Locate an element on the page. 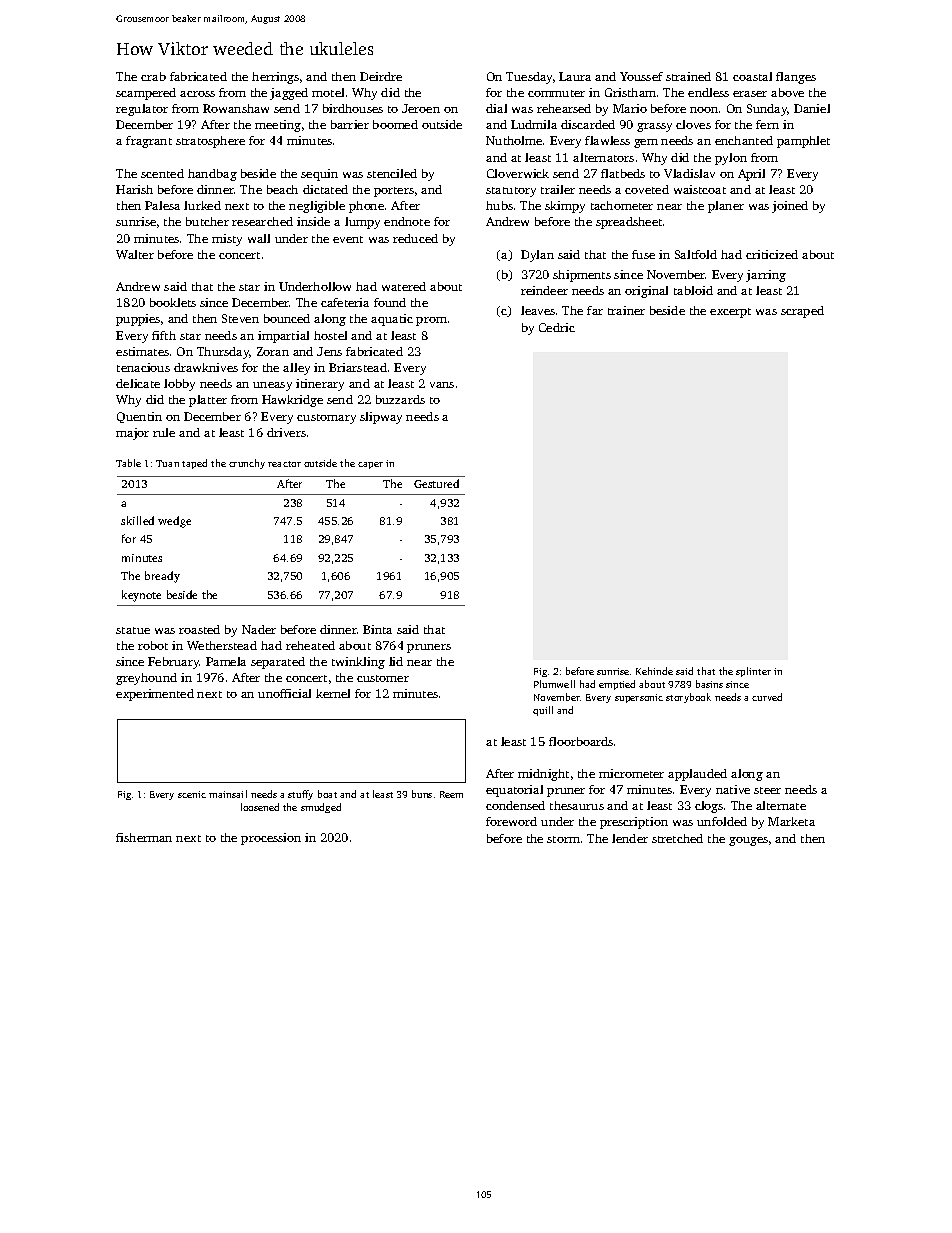 Image resolution: width=952 pixels, height=1233 pixels. caper is located at coordinates (370, 465).
